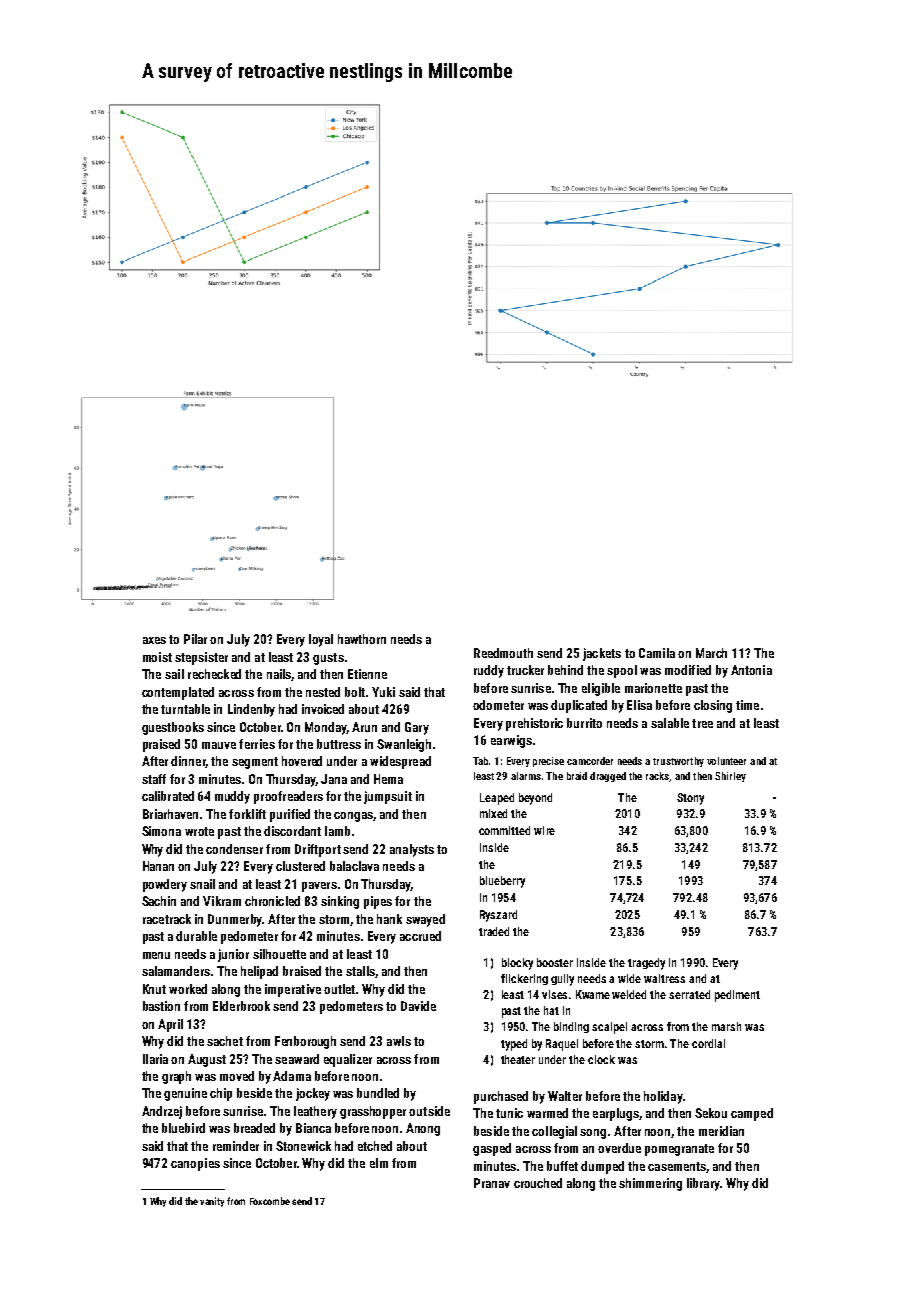  I want to click on braised, so click(302, 971).
